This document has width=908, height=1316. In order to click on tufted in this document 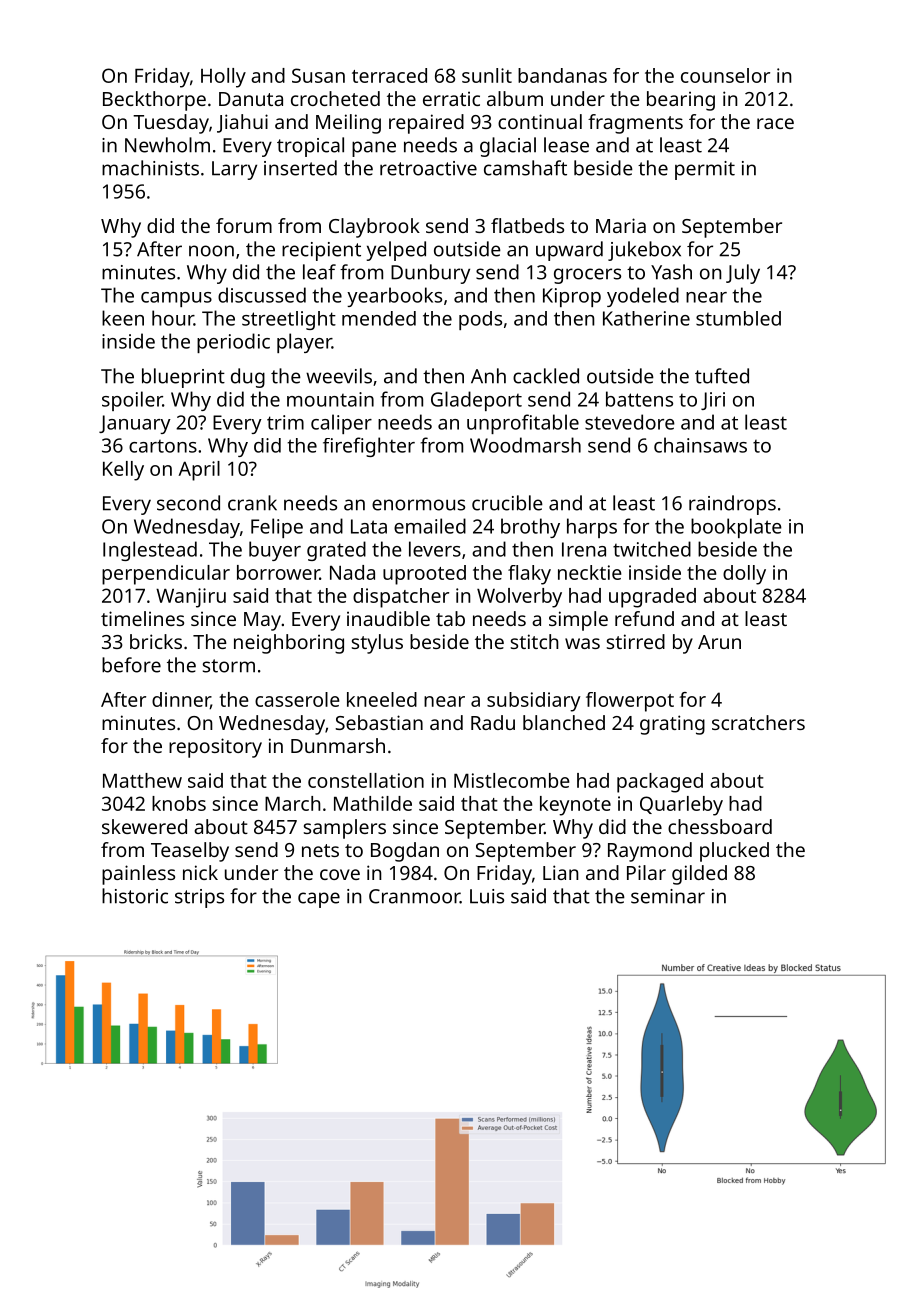, I will do `click(722, 376)`.
